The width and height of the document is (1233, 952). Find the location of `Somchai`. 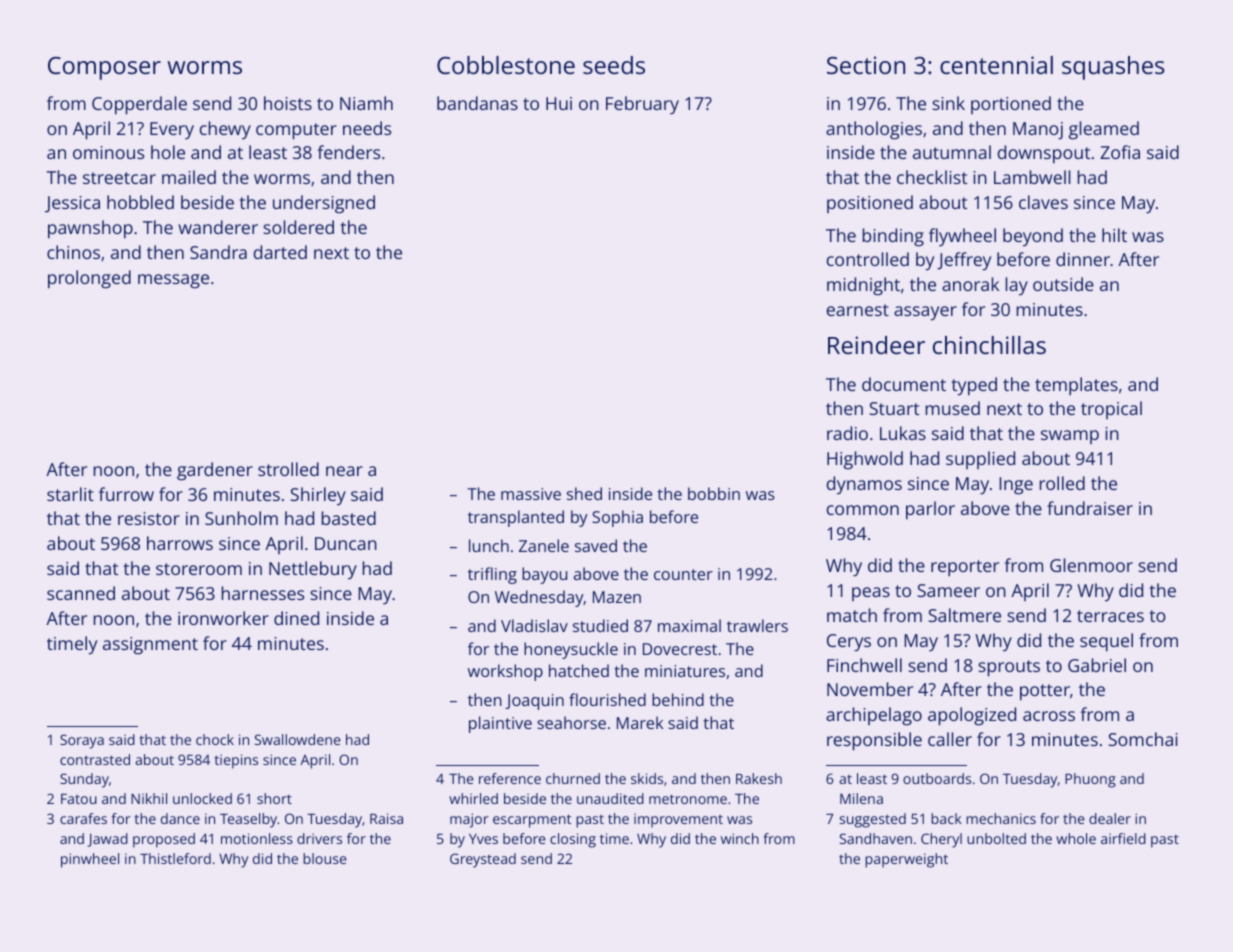

Somchai is located at coordinates (1143, 739).
